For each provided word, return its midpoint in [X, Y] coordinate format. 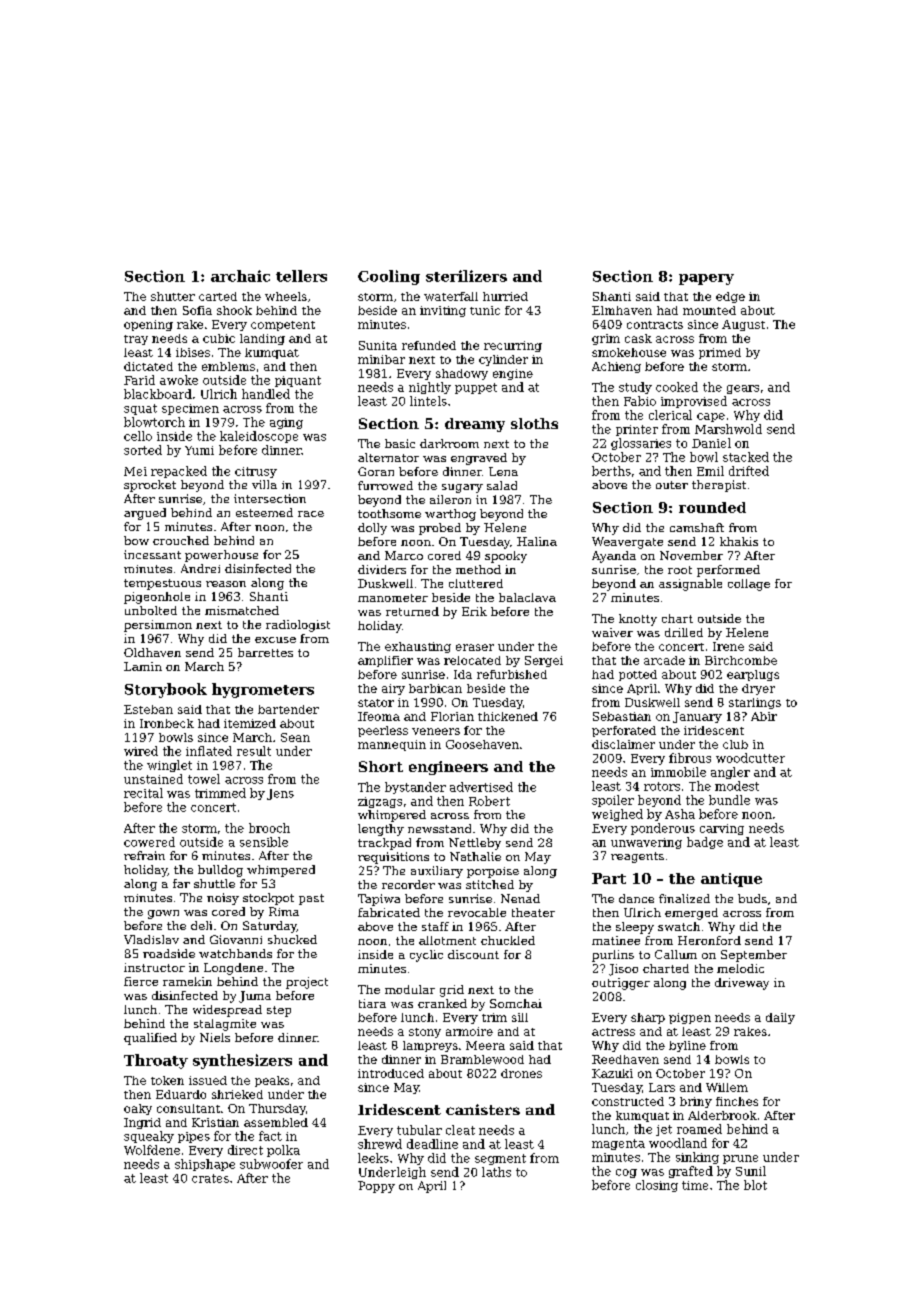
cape [711, 417]
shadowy [462, 374]
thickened [508, 716]
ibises [193, 352]
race [311, 514]
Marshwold [728, 429]
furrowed [385, 485]
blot [755, 1185]
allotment [447, 940]
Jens [280, 794]
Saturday [270, 927]
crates [210, 1178]
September [754, 956]
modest [737, 786]
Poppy [376, 1187]
